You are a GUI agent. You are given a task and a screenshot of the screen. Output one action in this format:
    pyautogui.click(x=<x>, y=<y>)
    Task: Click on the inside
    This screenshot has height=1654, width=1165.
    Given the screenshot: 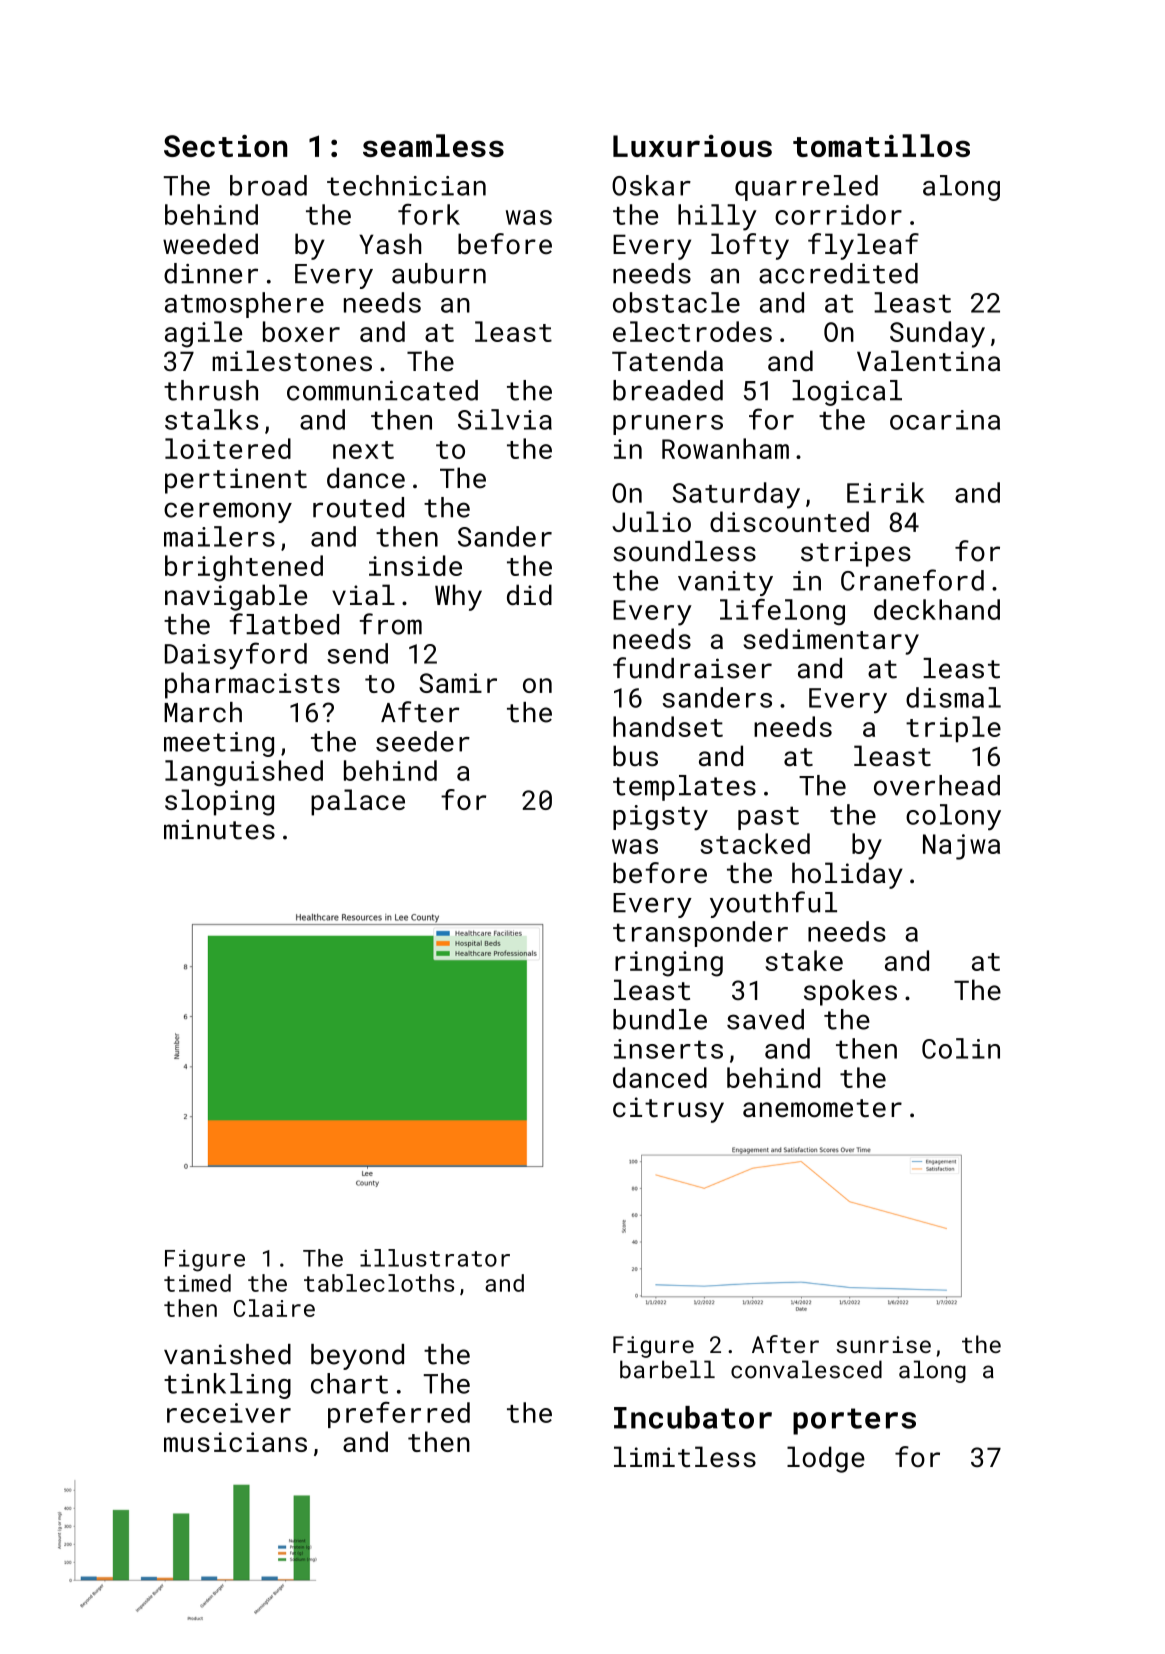 What is the action you would take?
    pyautogui.click(x=415, y=565)
